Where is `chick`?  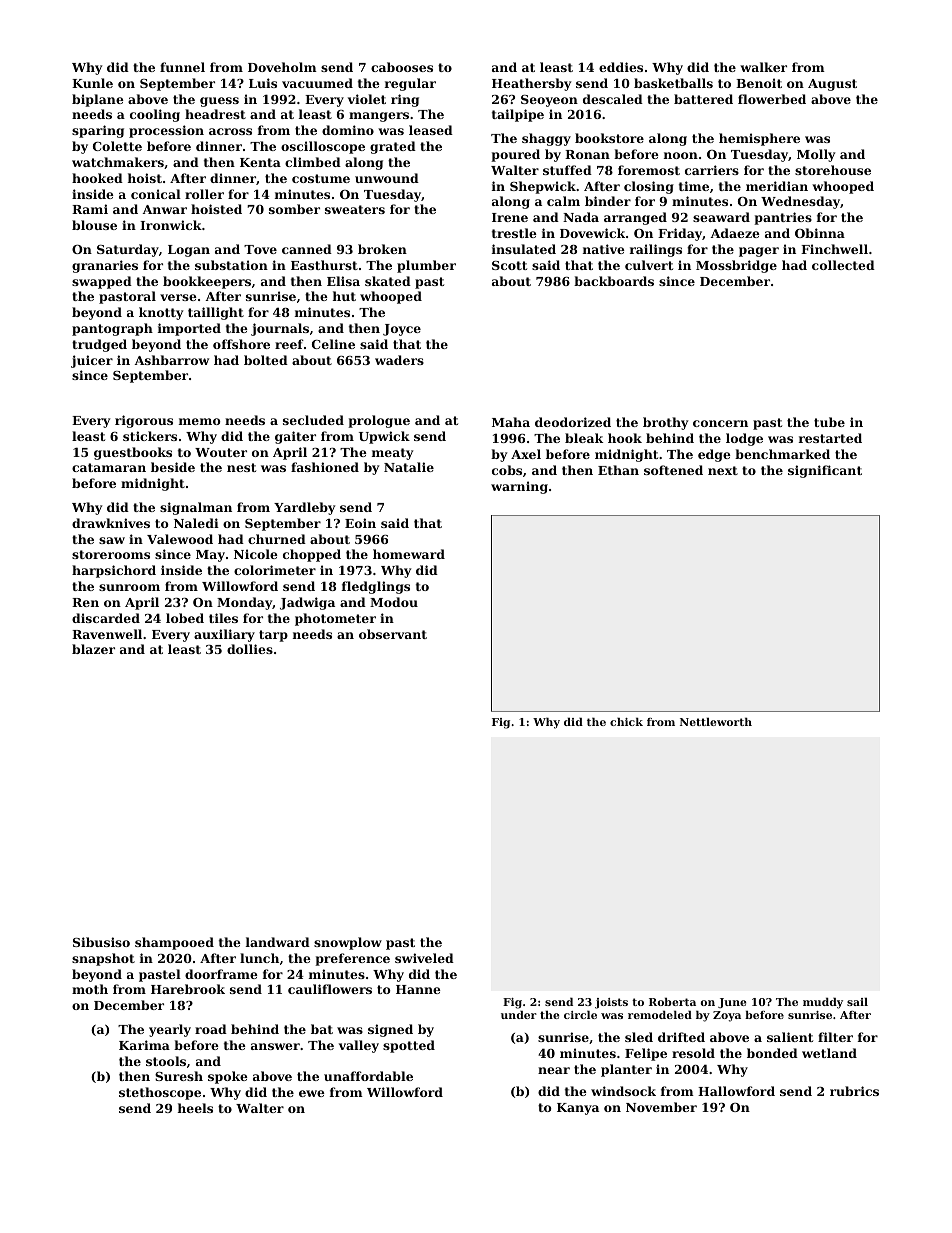 chick is located at coordinates (626, 722).
